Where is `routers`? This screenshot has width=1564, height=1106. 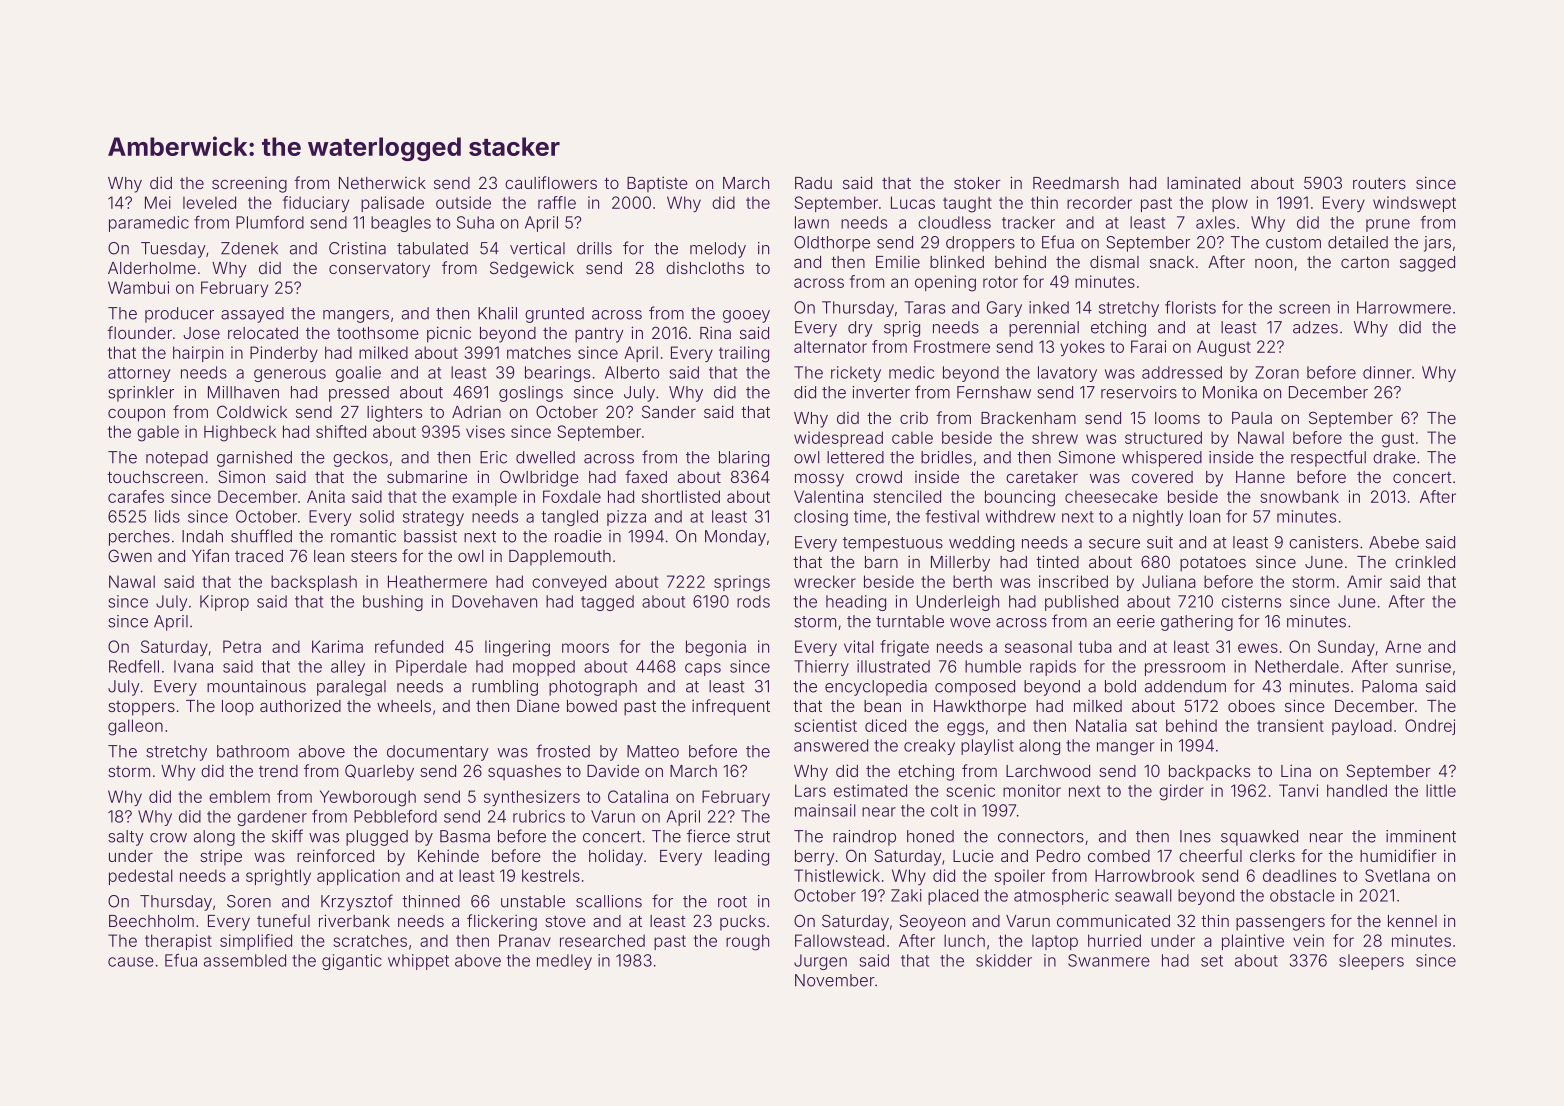
routers is located at coordinates (1379, 183).
